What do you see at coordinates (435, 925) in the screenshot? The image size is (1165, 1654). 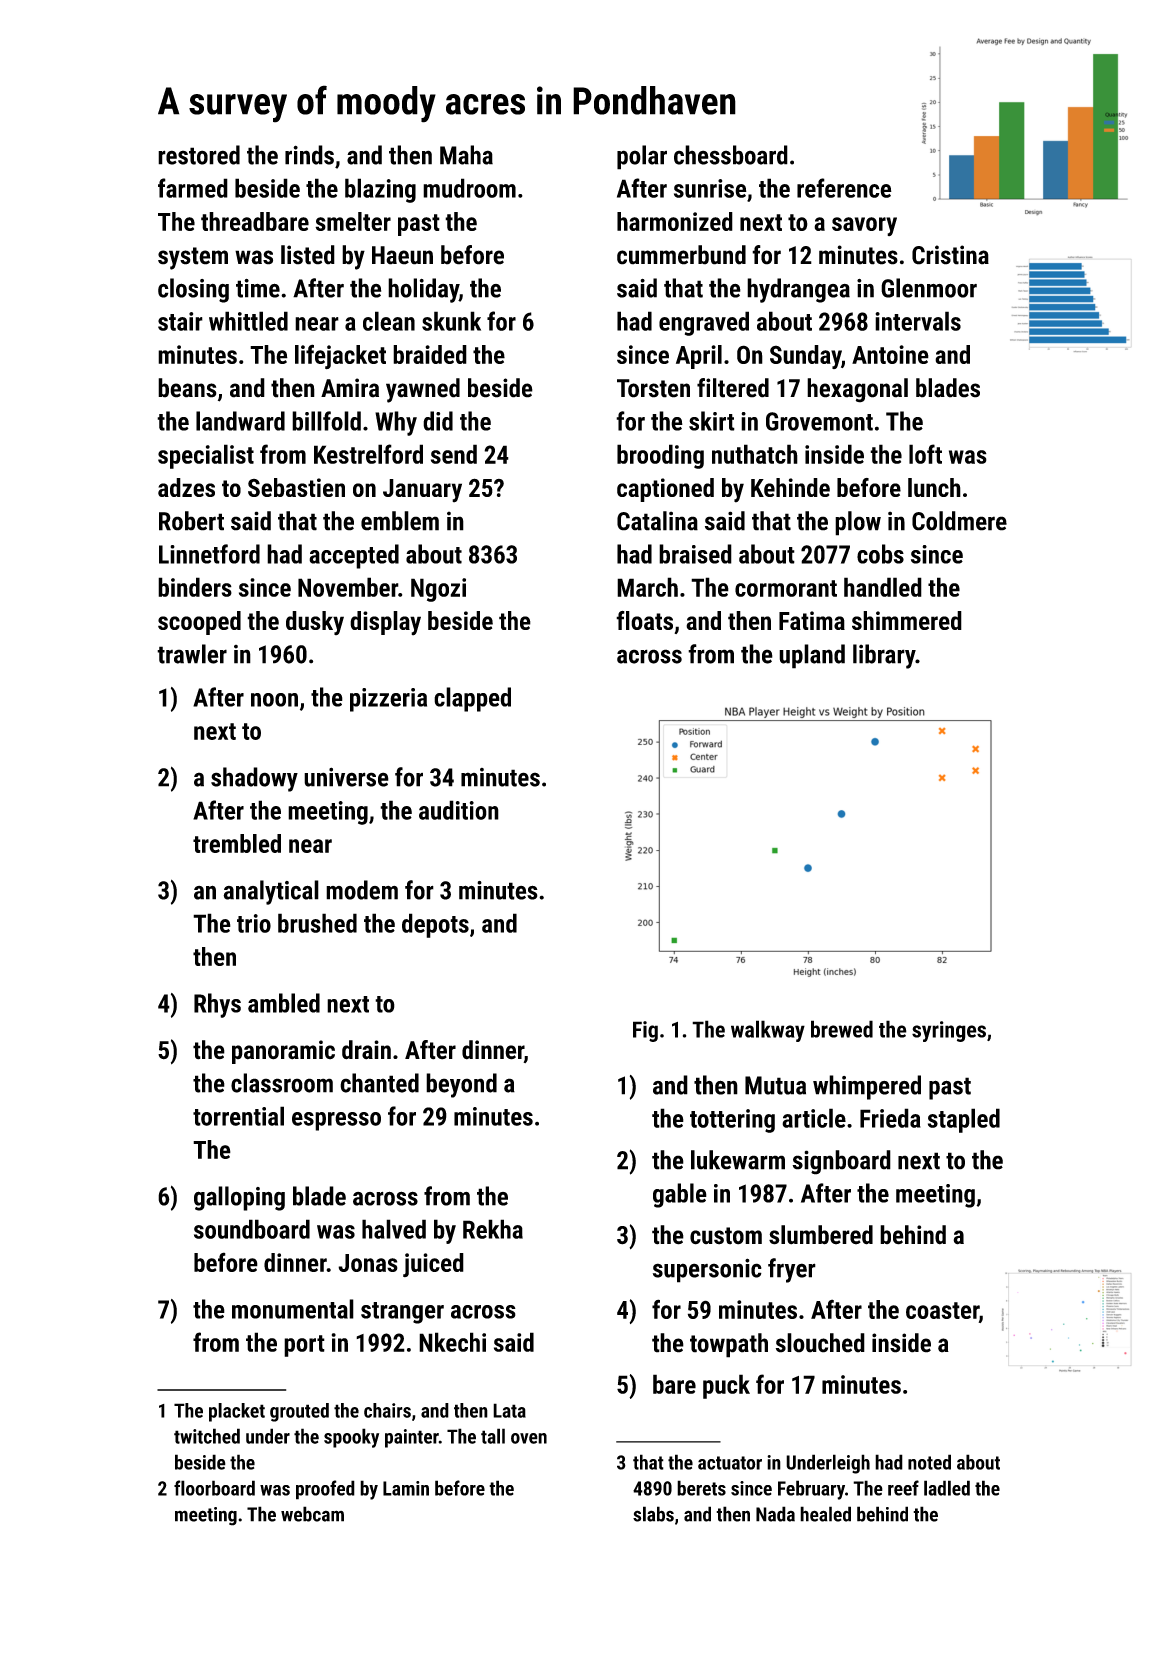 I see `depots` at bounding box center [435, 925].
